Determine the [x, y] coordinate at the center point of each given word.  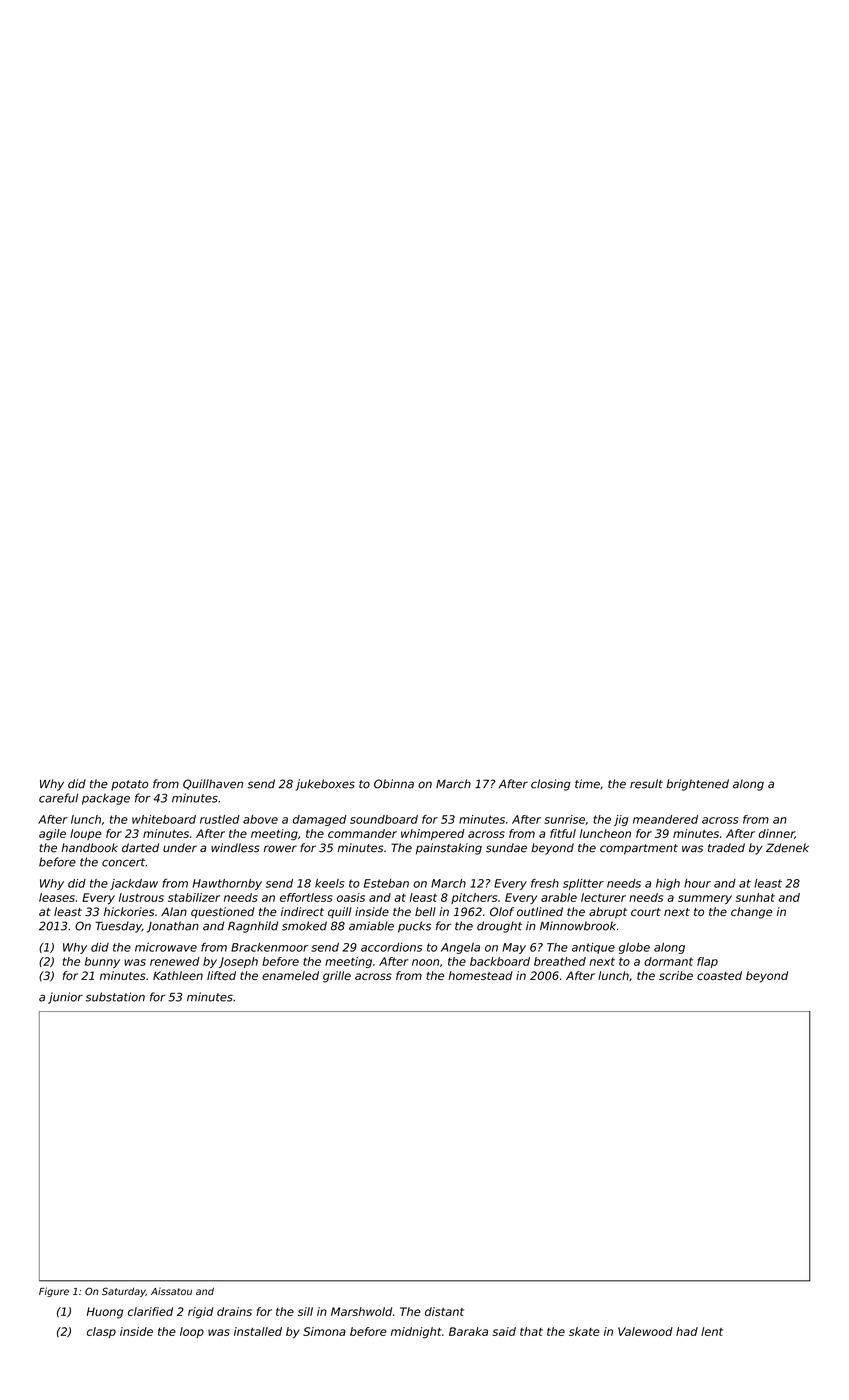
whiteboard [164, 819]
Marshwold [361, 1311]
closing [551, 785]
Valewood [645, 1331]
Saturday [124, 1292]
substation [115, 997]
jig [621, 820]
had [687, 1331]
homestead [480, 975]
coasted [719, 975]
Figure [54, 1292]
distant [444, 1311]
